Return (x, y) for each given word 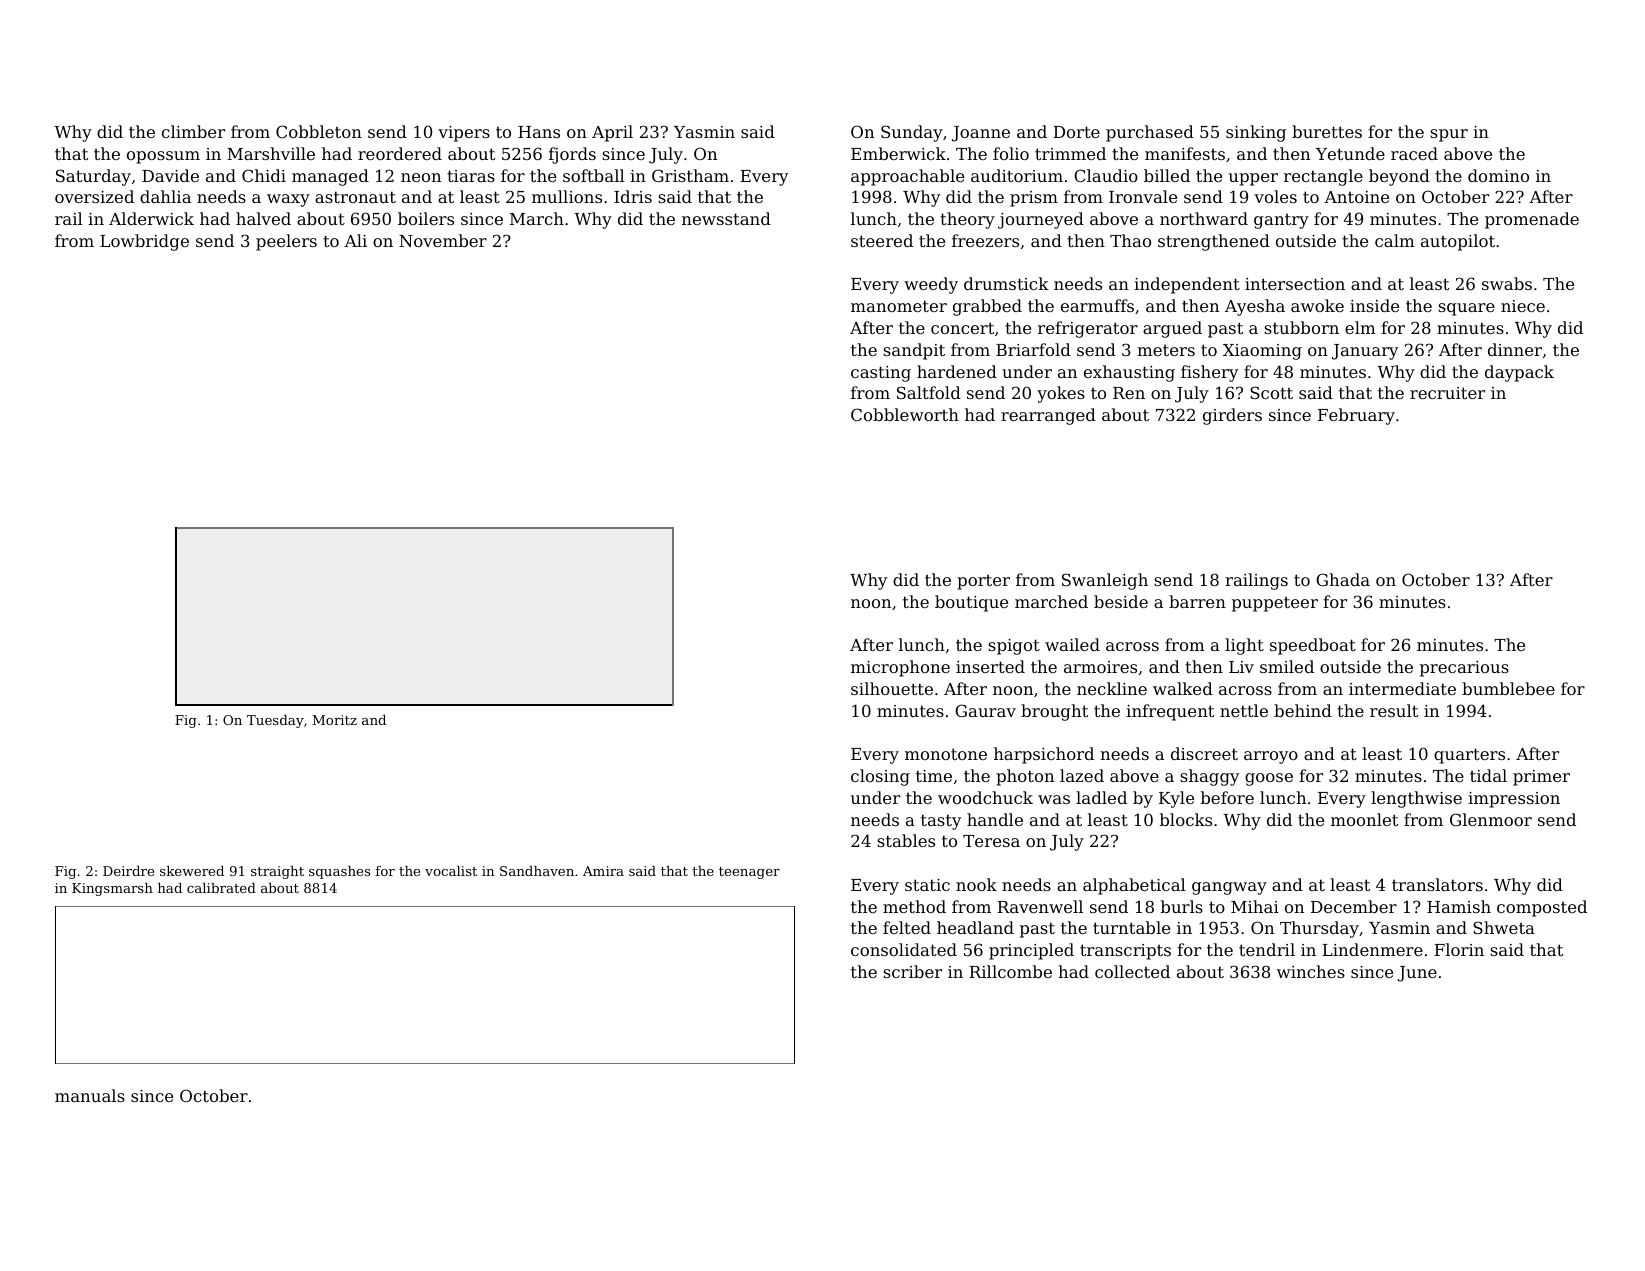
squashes (339, 872)
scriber (912, 971)
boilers (426, 218)
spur (1449, 135)
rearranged (1048, 416)
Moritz (335, 720)
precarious (1464, 669)
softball (594, 175)
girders (1232, 416)
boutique (971, 603)
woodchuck (985, 797)
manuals (90, 1095)
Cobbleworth (905, 414)
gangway (1229, 888)
